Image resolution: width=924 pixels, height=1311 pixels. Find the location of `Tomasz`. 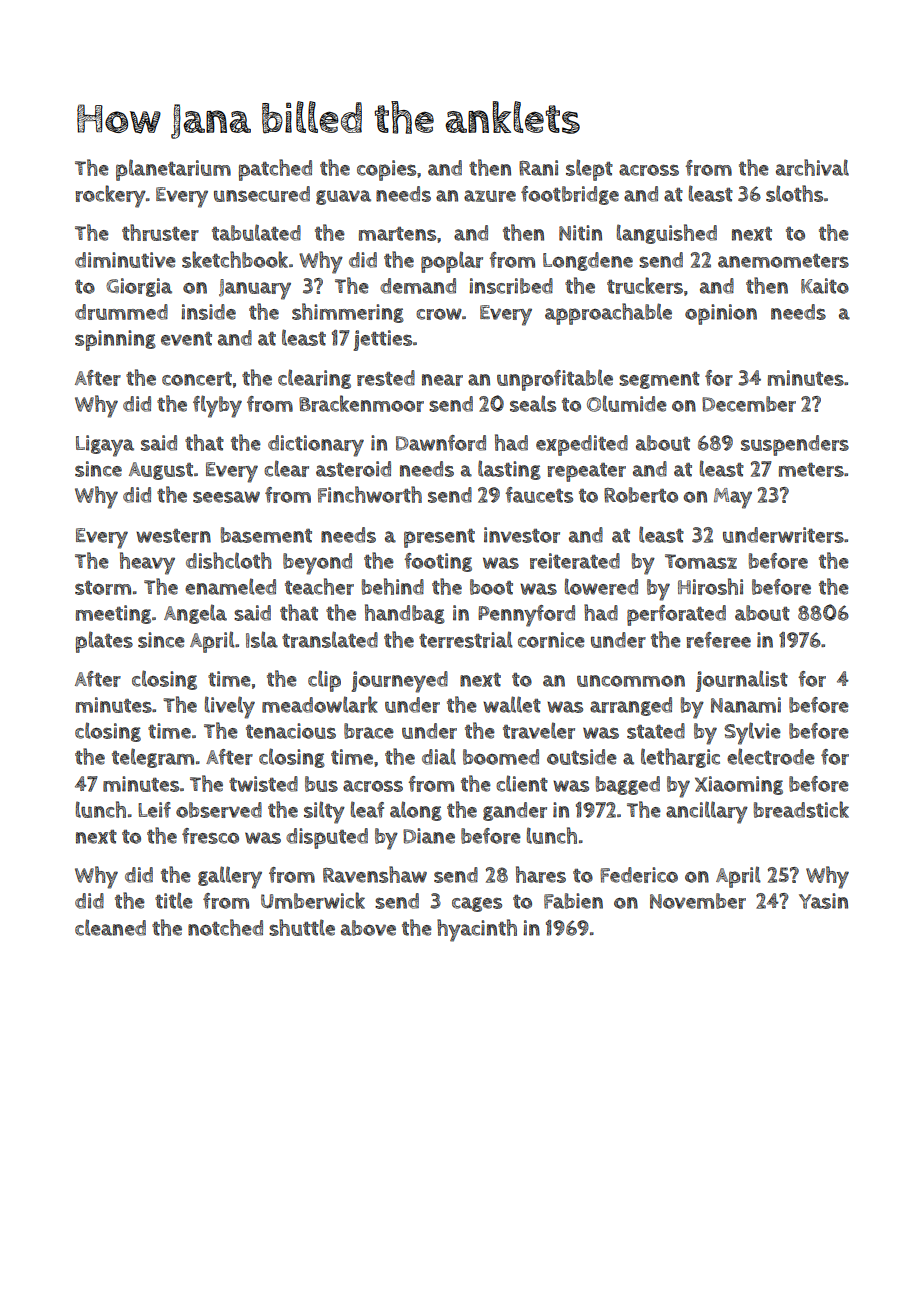

Tomasz is located at coordinates (701, 561).
